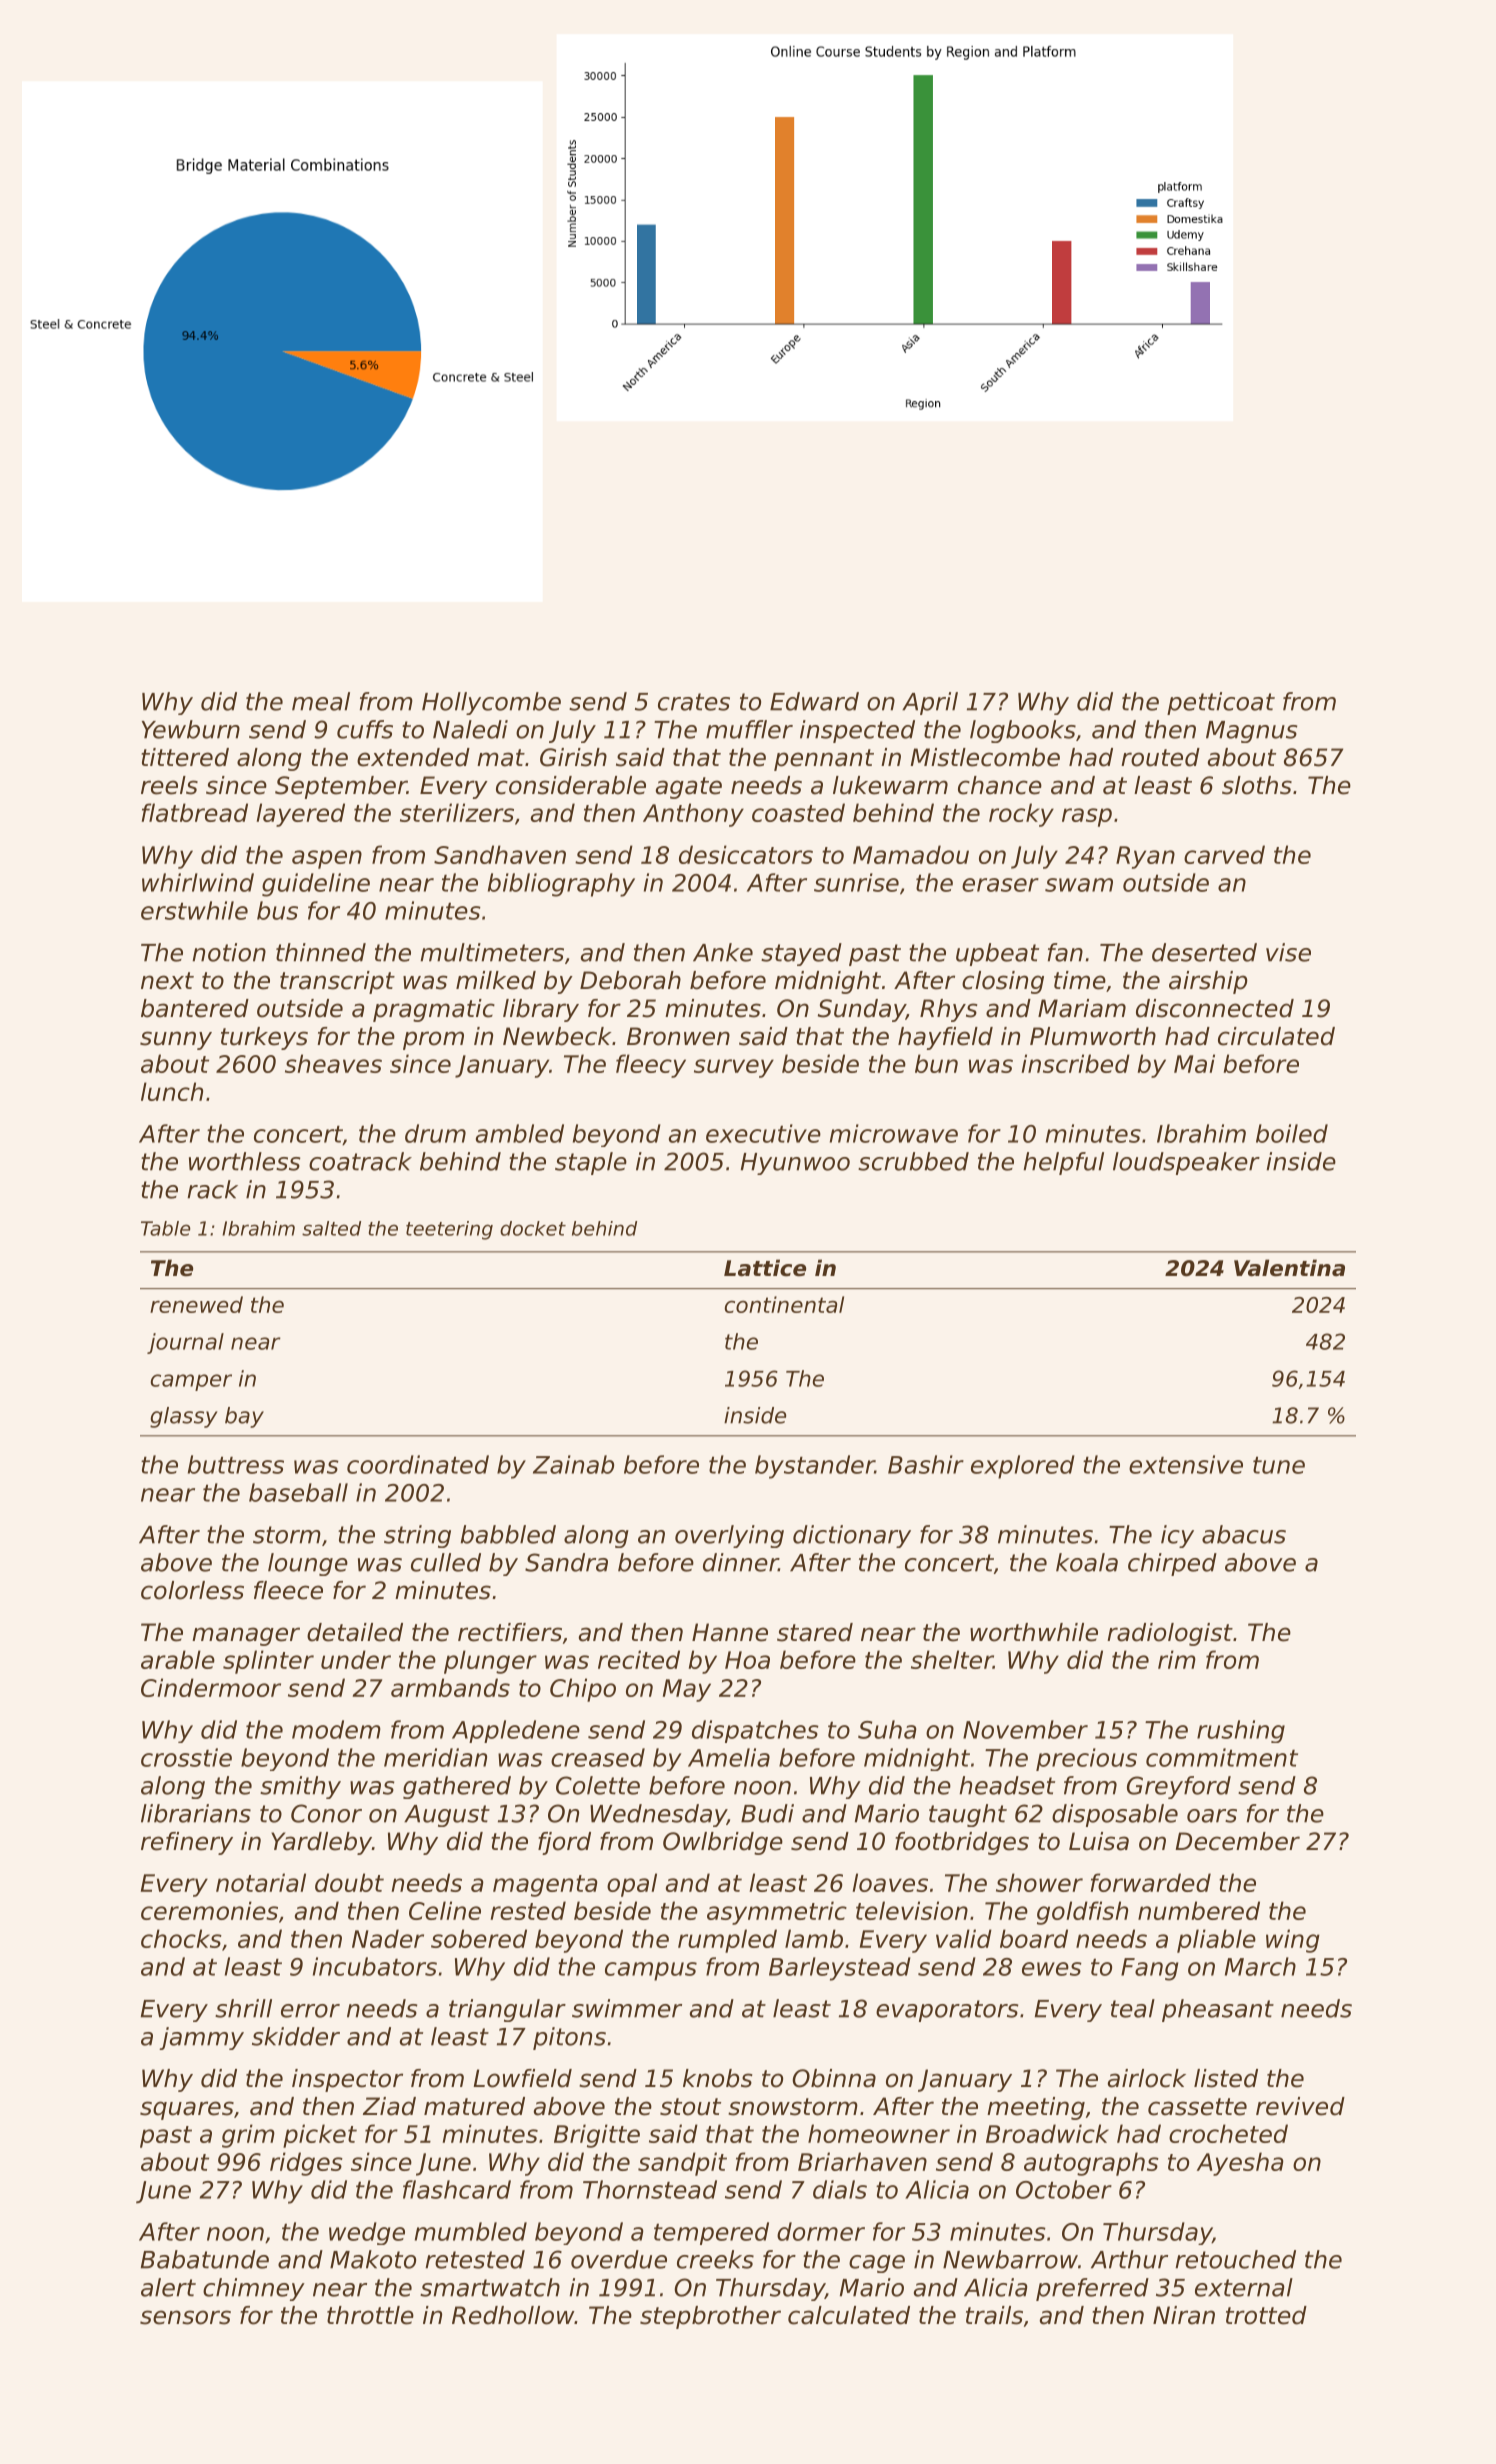 This page has height=2464, width=1496. I want to click on carved, so click(1224, 854).
